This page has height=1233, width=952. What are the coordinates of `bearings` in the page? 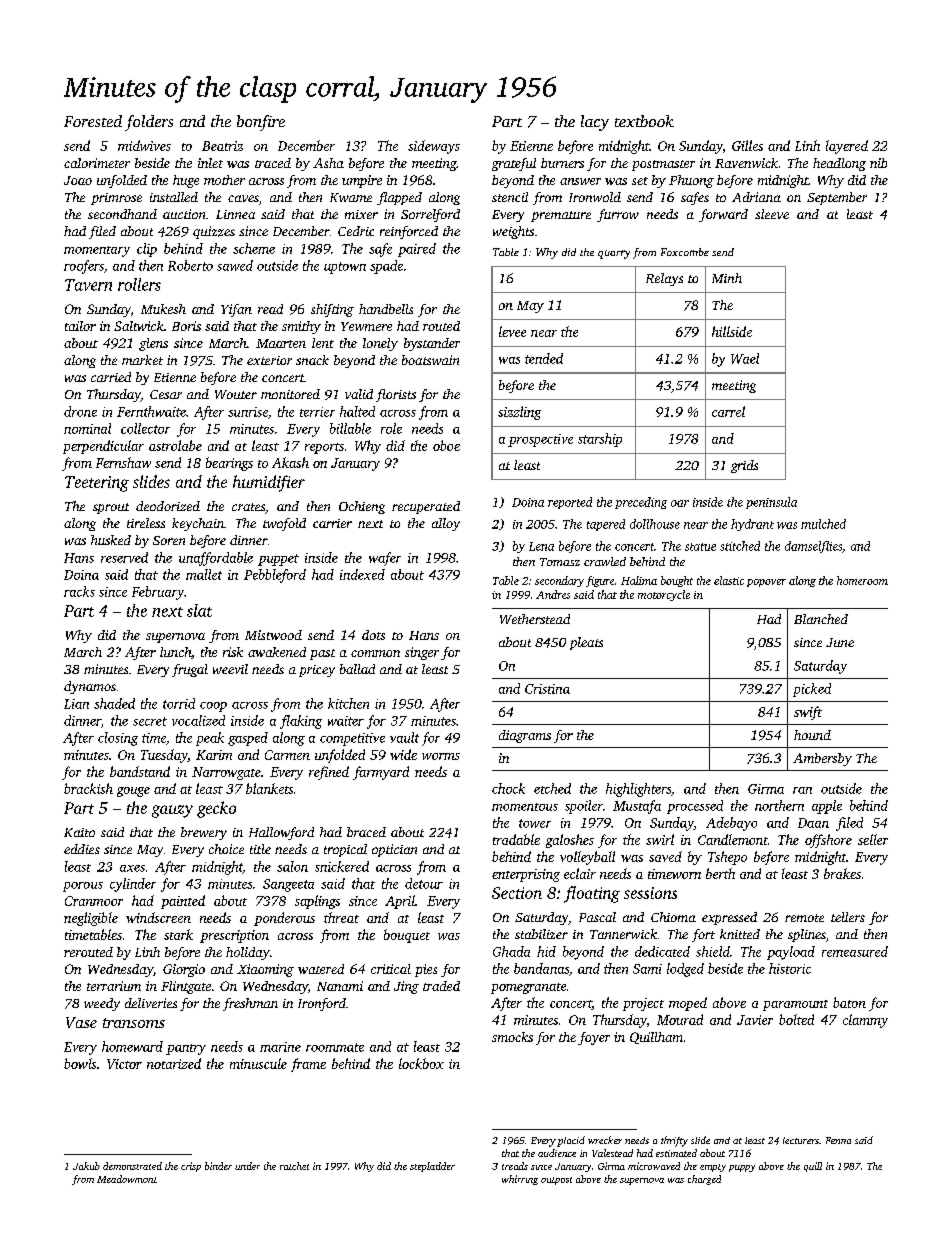 It's located at (229, 464).
